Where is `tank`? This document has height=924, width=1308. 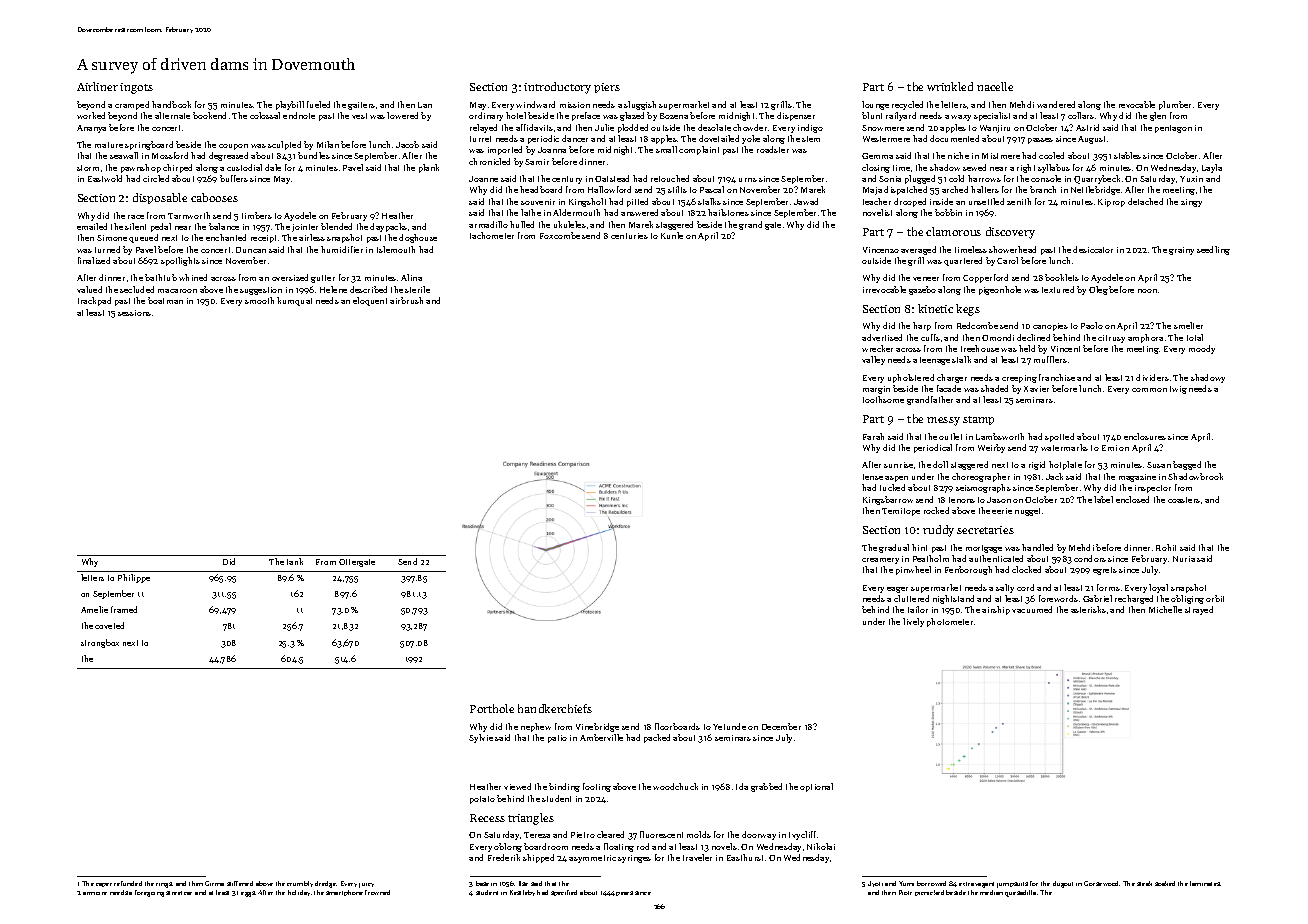
tank is located at coordinates (295, 561).
